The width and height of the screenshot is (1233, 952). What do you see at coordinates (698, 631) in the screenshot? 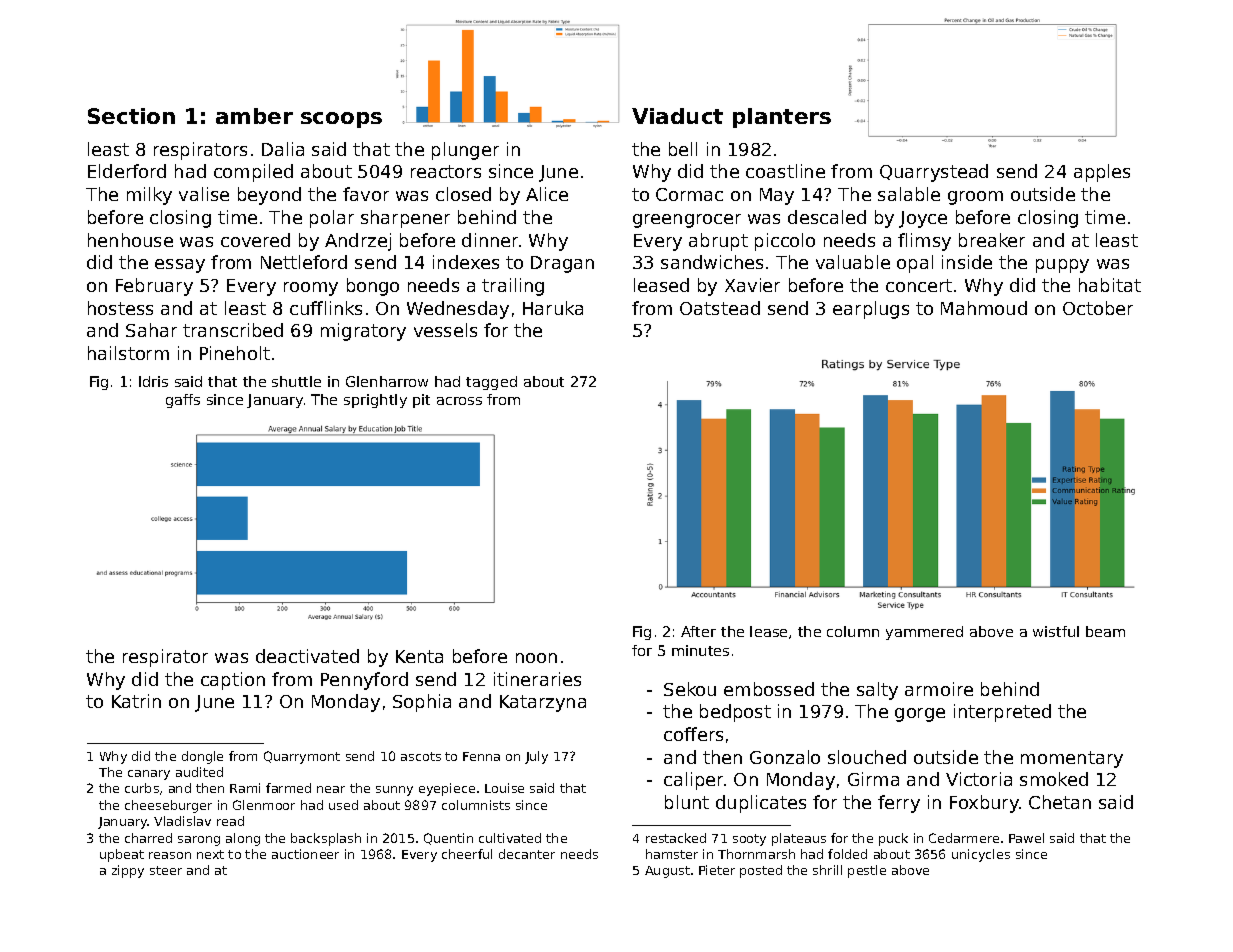
I see `After` at bounding box center [698, 631].
